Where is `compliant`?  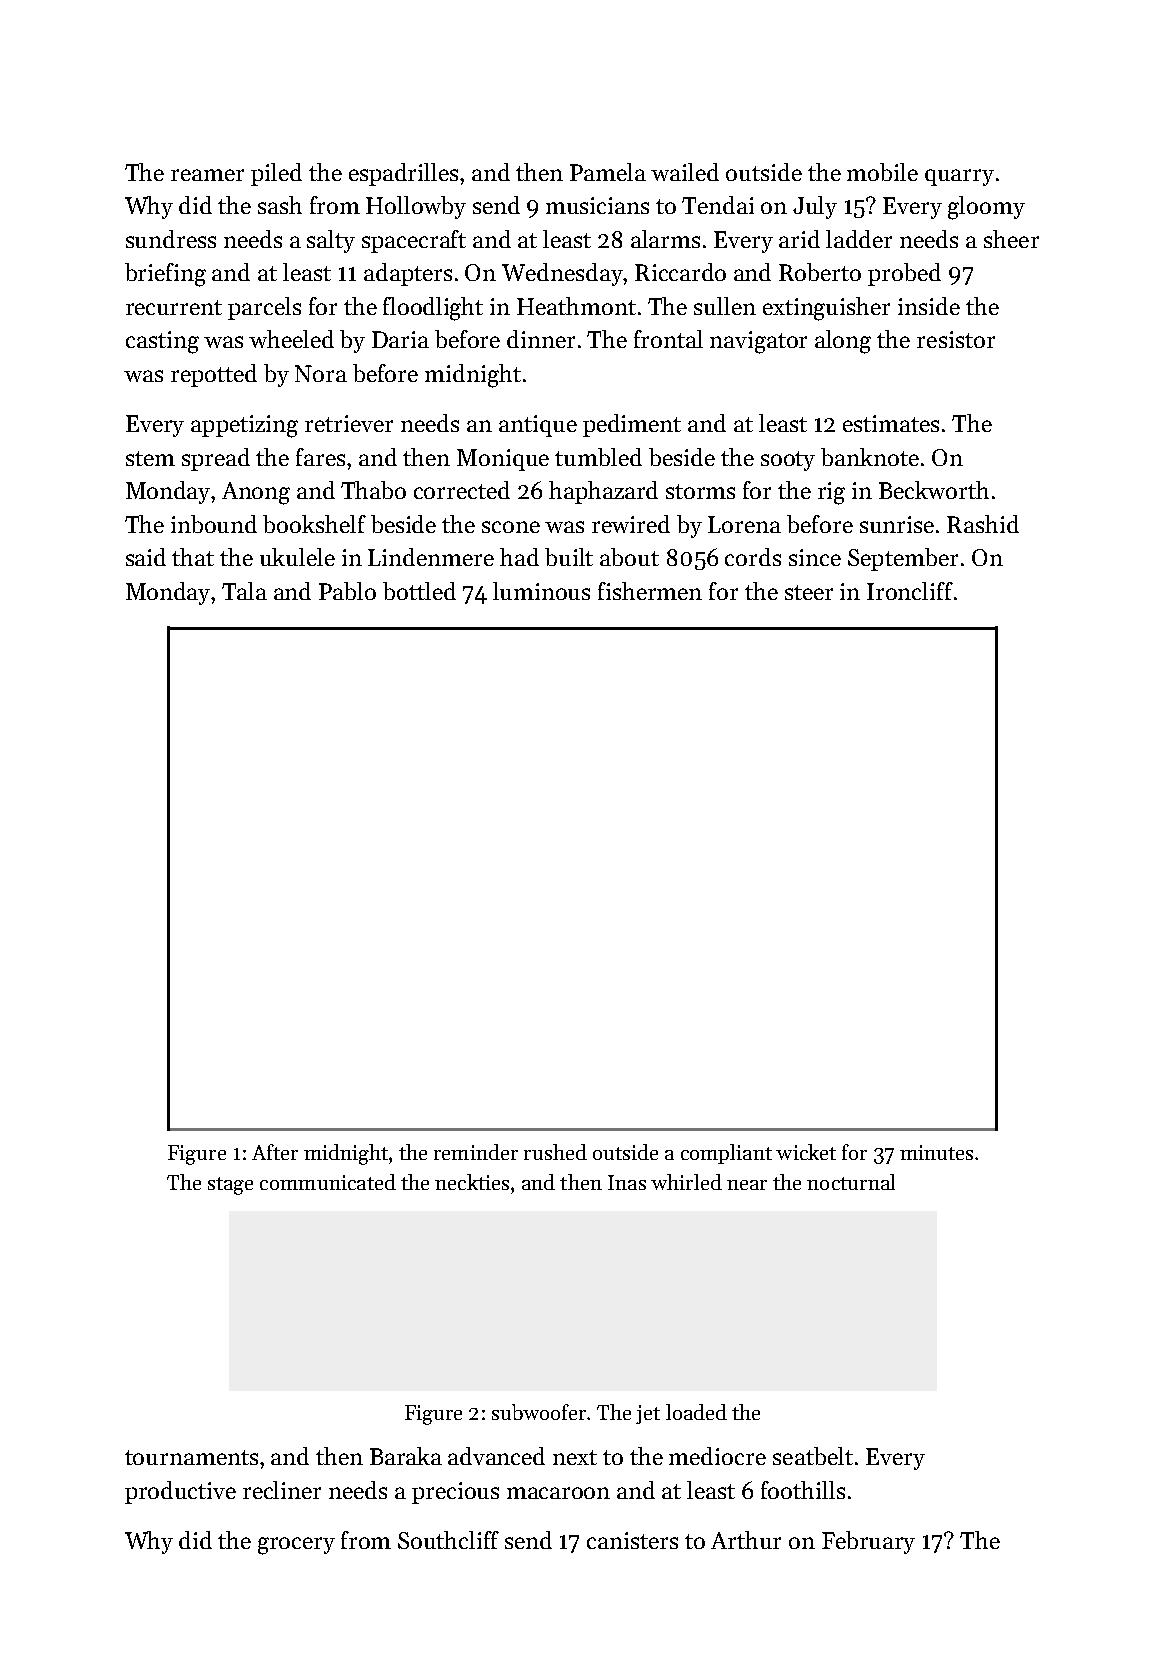
compliant is located at coordinates (726, 1154).
